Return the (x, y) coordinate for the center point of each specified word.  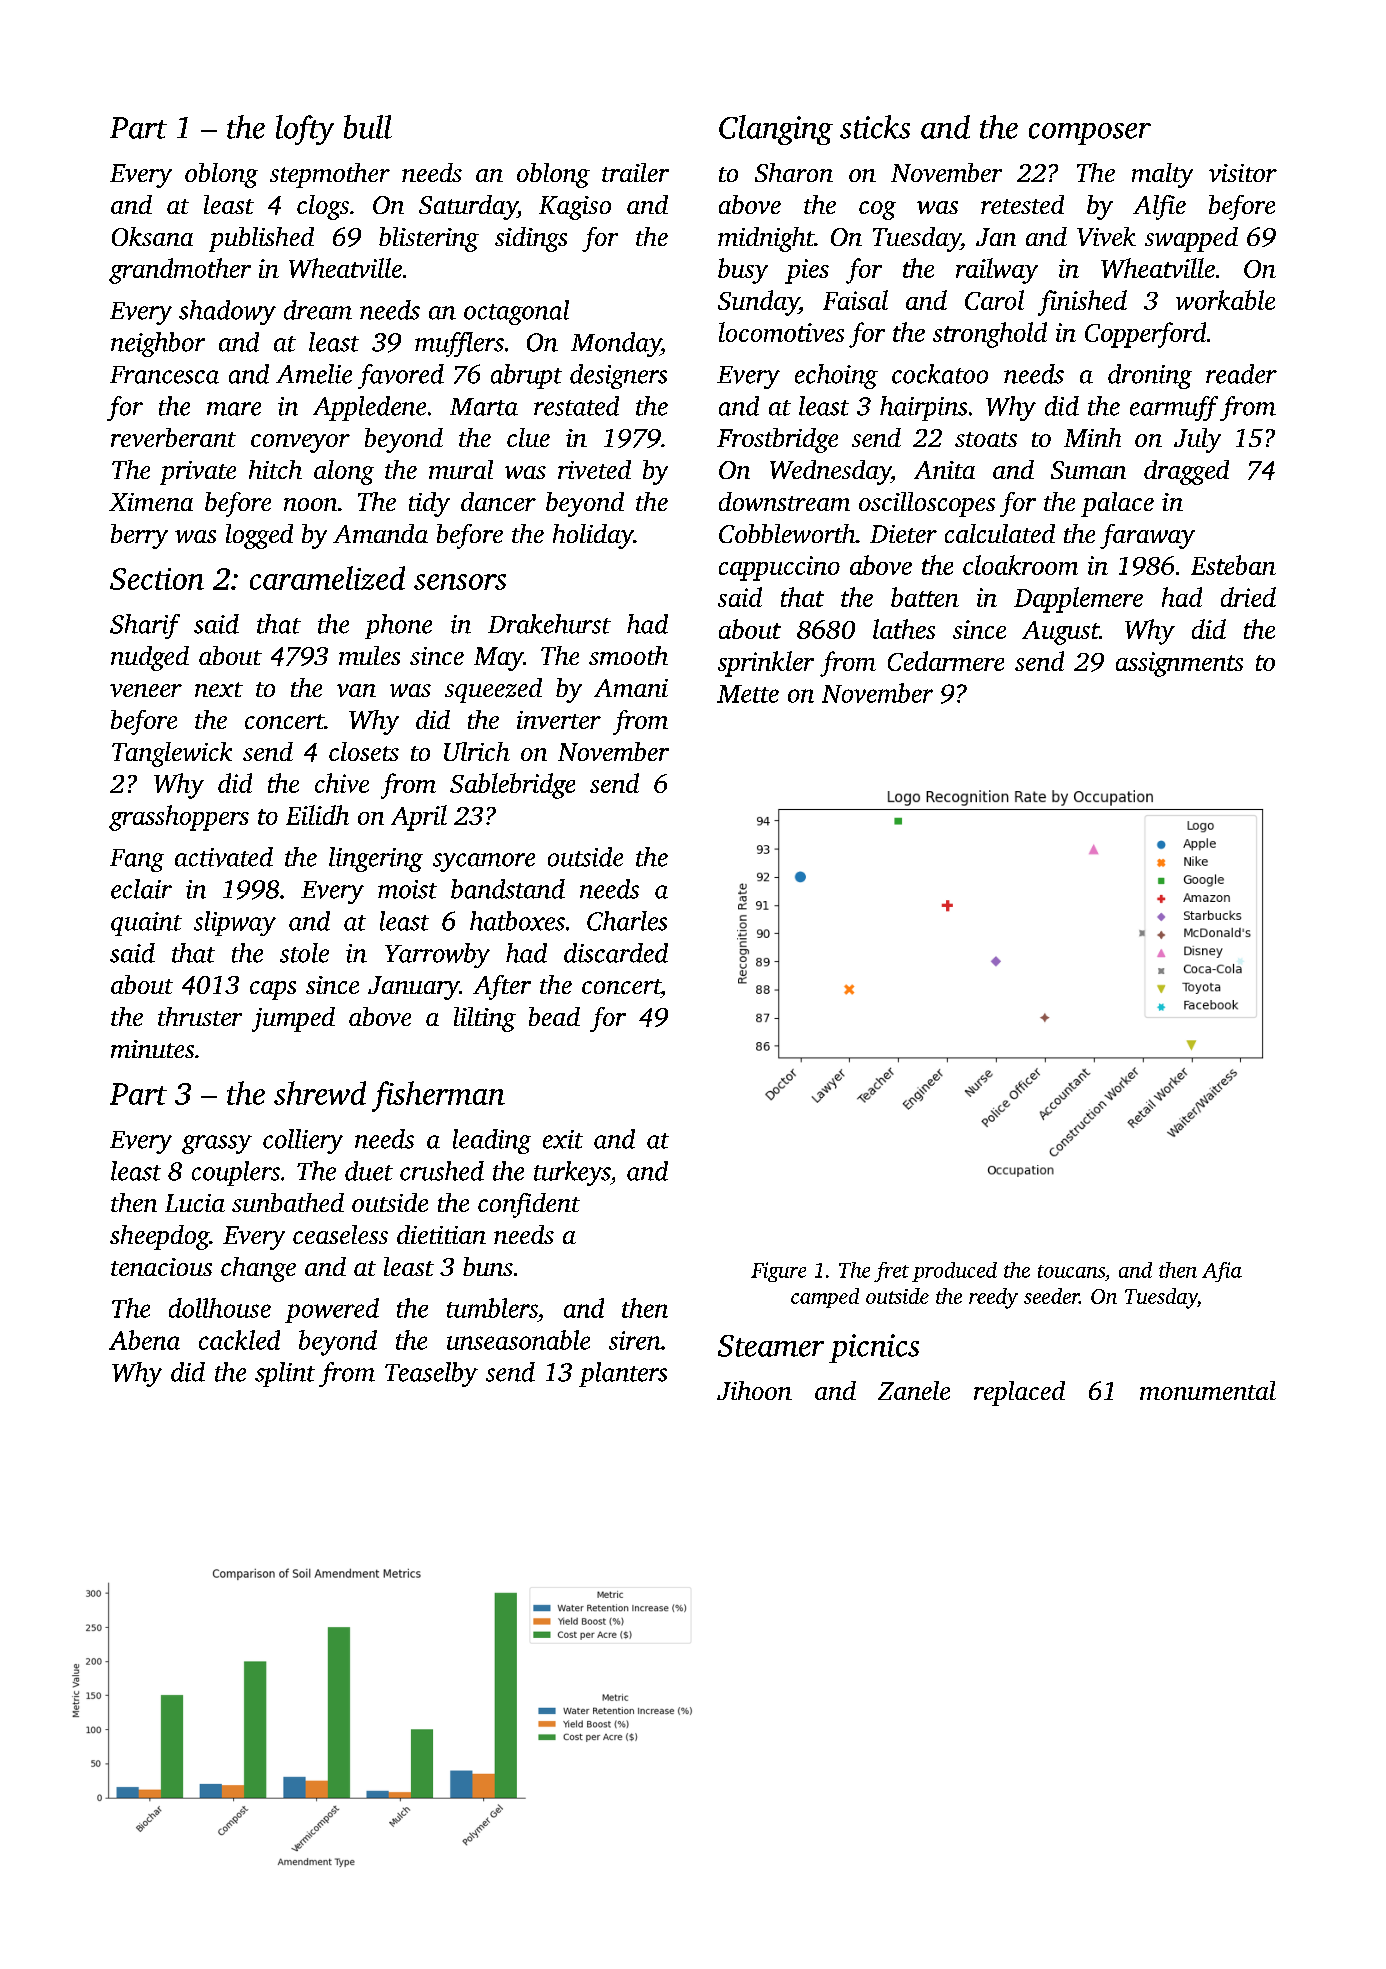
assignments (1179, 664)
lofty (305, 130)
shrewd (320, 1093)
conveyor (300, 443)
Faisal (855, 300)
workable (1225, 300)
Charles (627, 921)
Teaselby (431, 1374)
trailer (635, 172)
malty (1162, 175)
